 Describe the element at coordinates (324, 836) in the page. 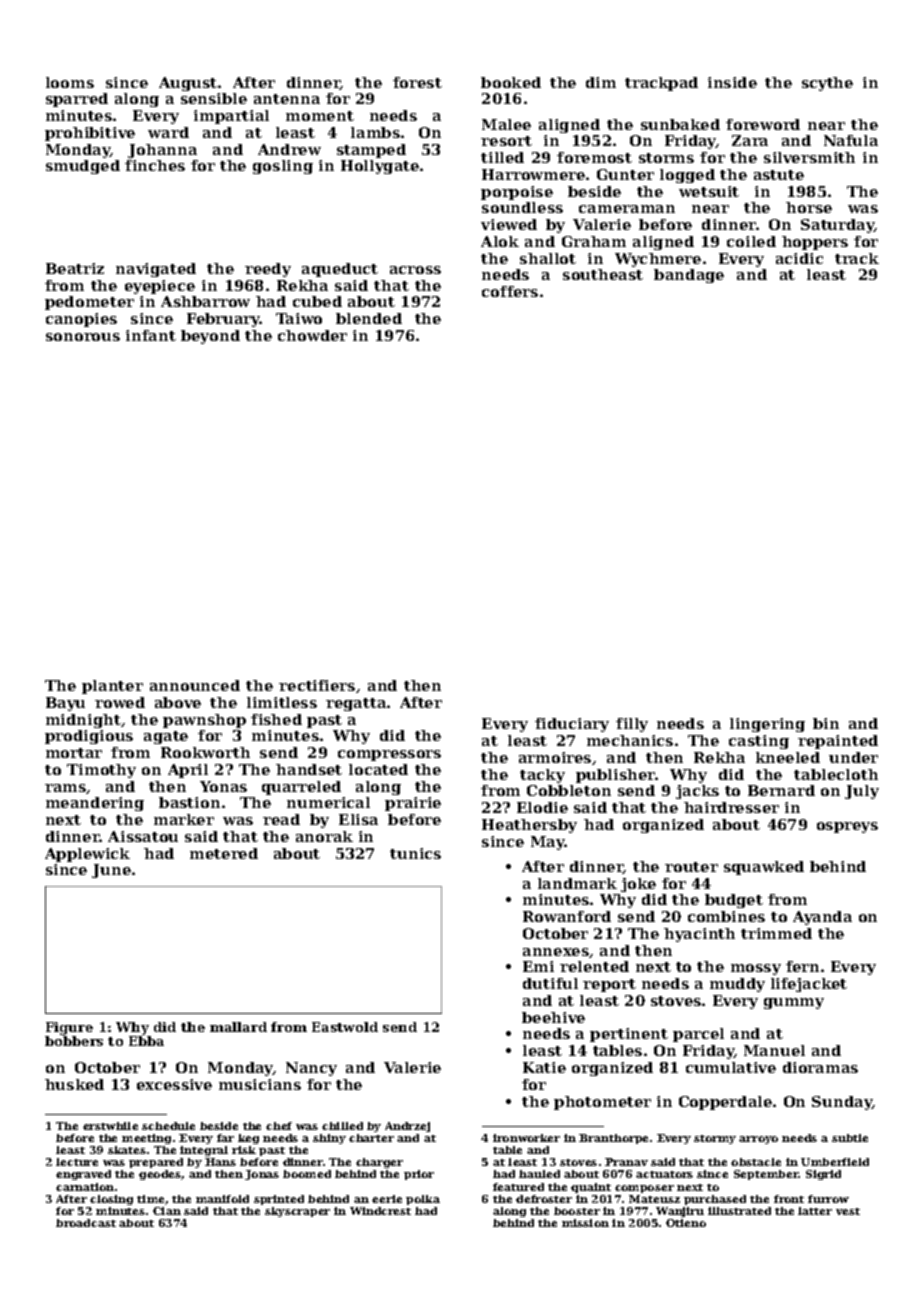

I see `anorak` at that location.
